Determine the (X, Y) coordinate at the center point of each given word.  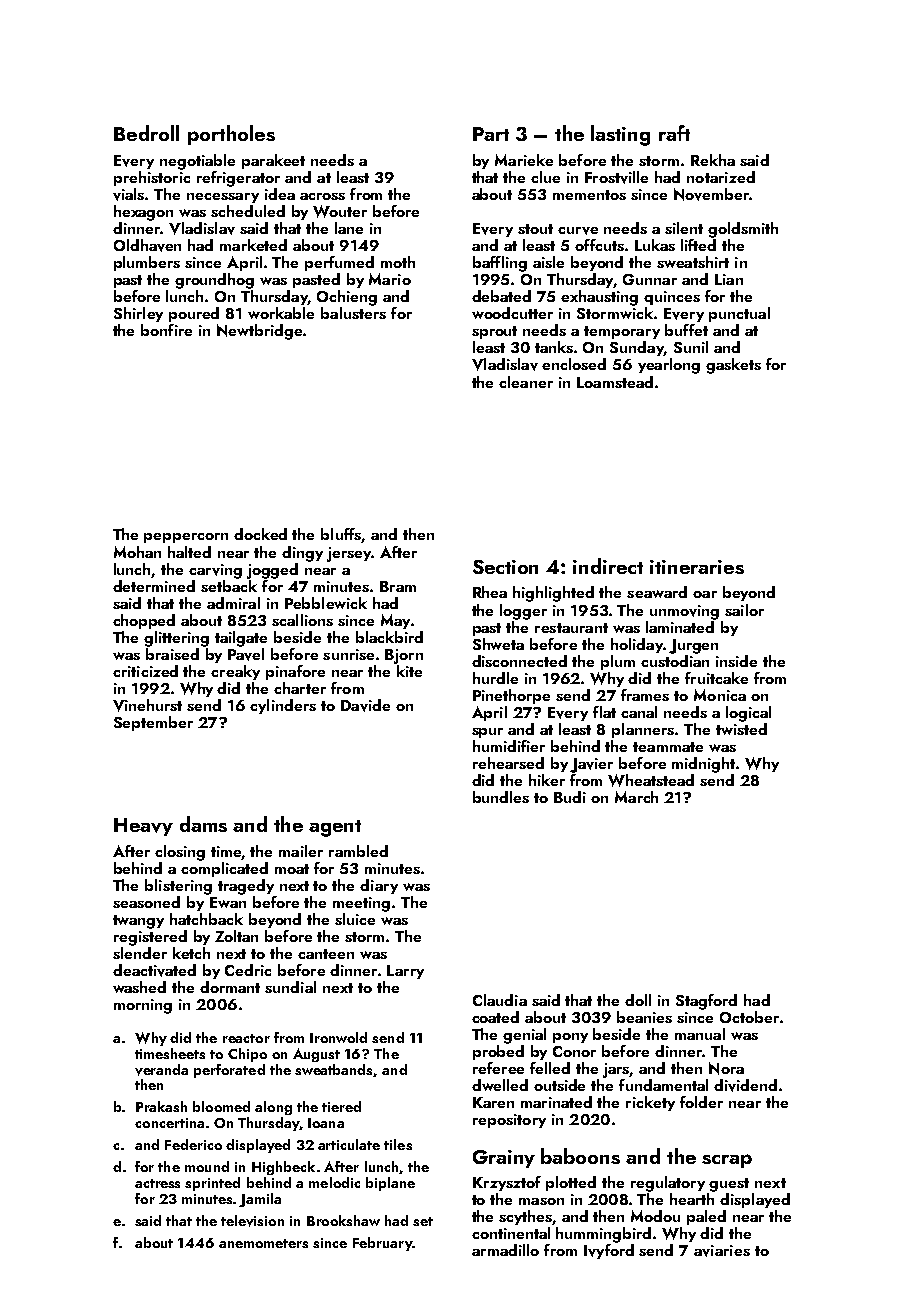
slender (140, 953)
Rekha (713, 160)
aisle (548, 262)
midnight (703, 765)
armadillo (505, 1250)
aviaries (722, 1251)
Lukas (655, 245)
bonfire (166, 330)
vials (129, 194)
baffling (500, 264)
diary (379, 886)
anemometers (263, 1243)
